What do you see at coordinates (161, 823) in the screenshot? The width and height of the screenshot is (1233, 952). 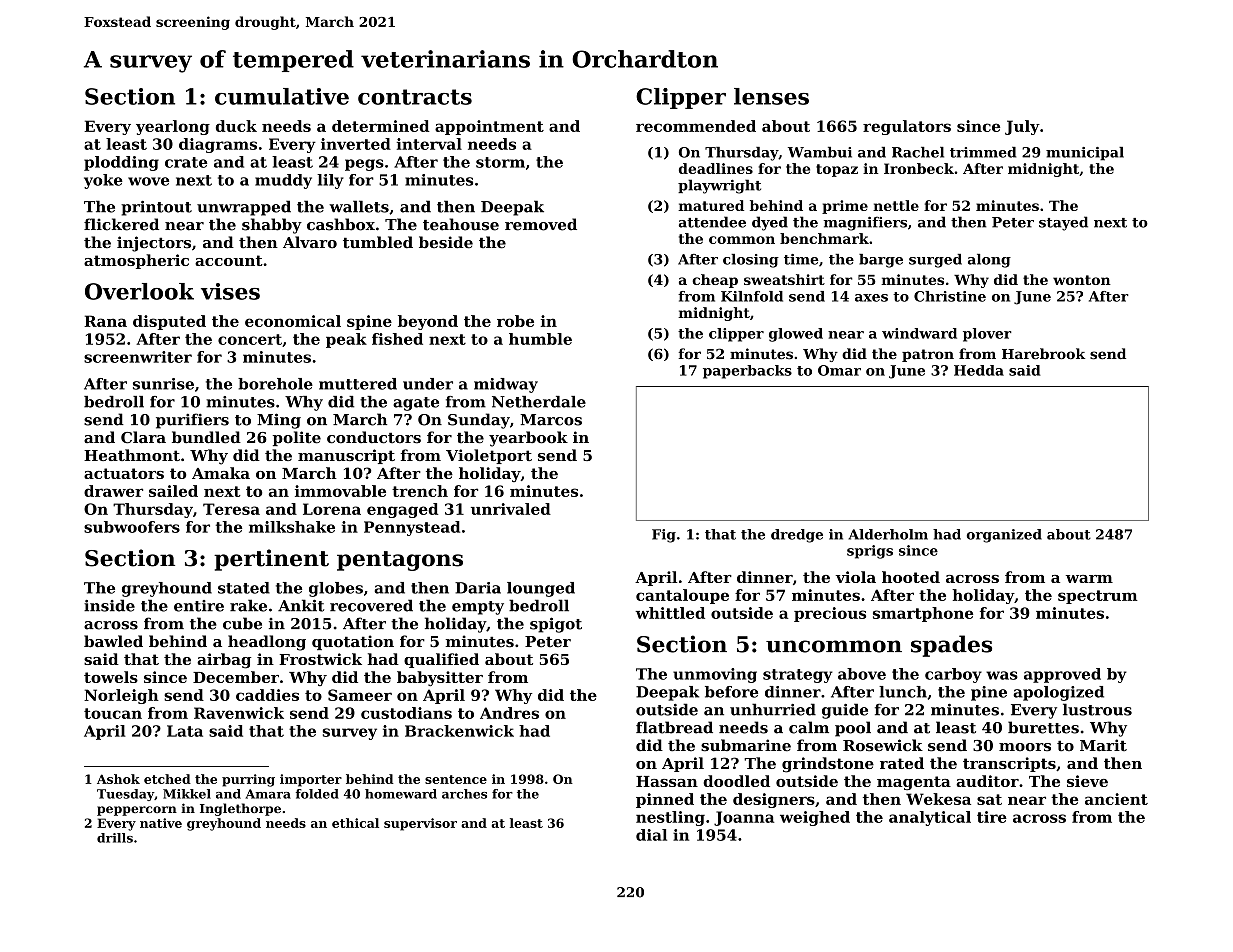 I see `native` at bounding box center [161, 823].
